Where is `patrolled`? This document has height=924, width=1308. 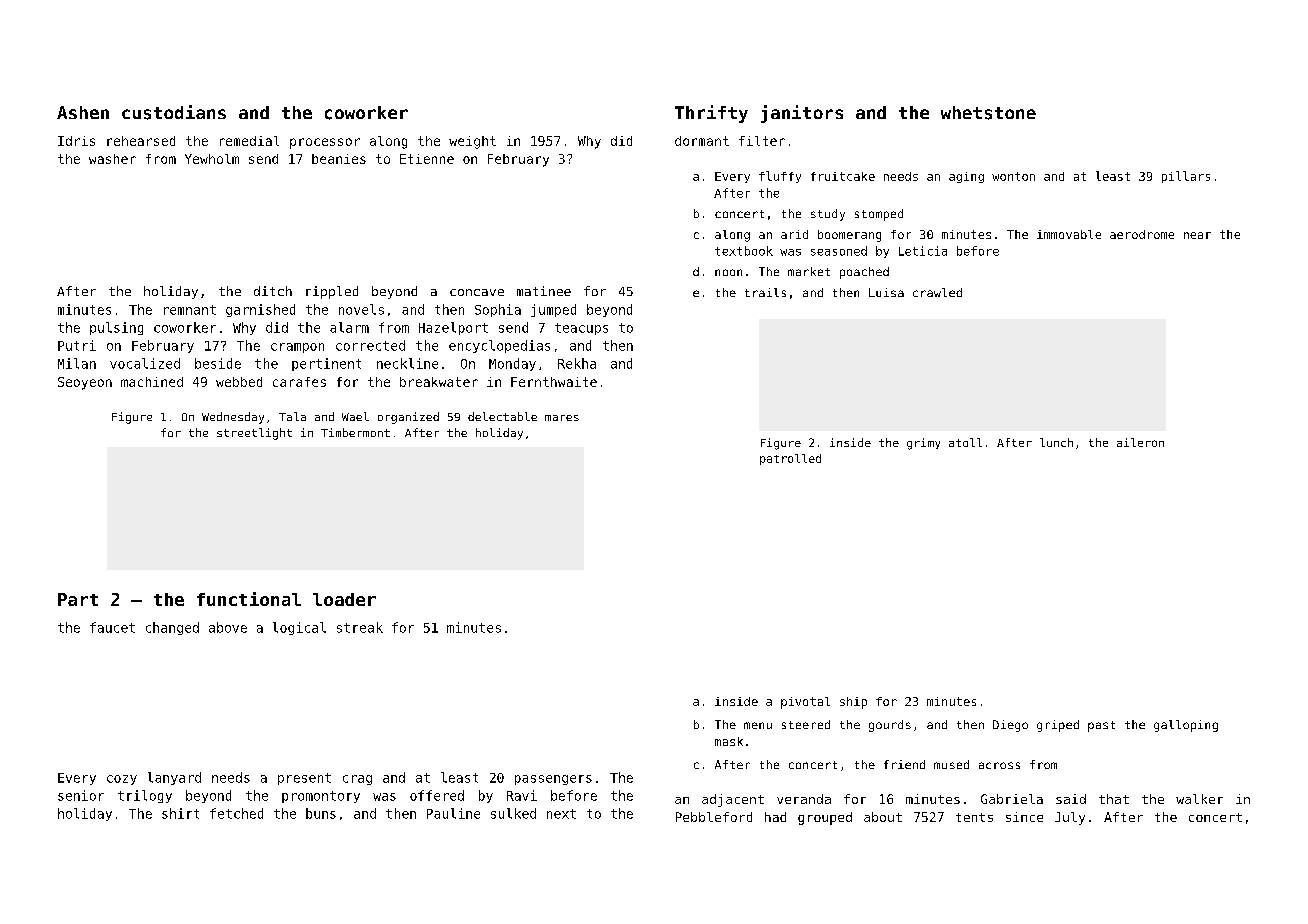 patrolled is located at coordinates (790, 459).
